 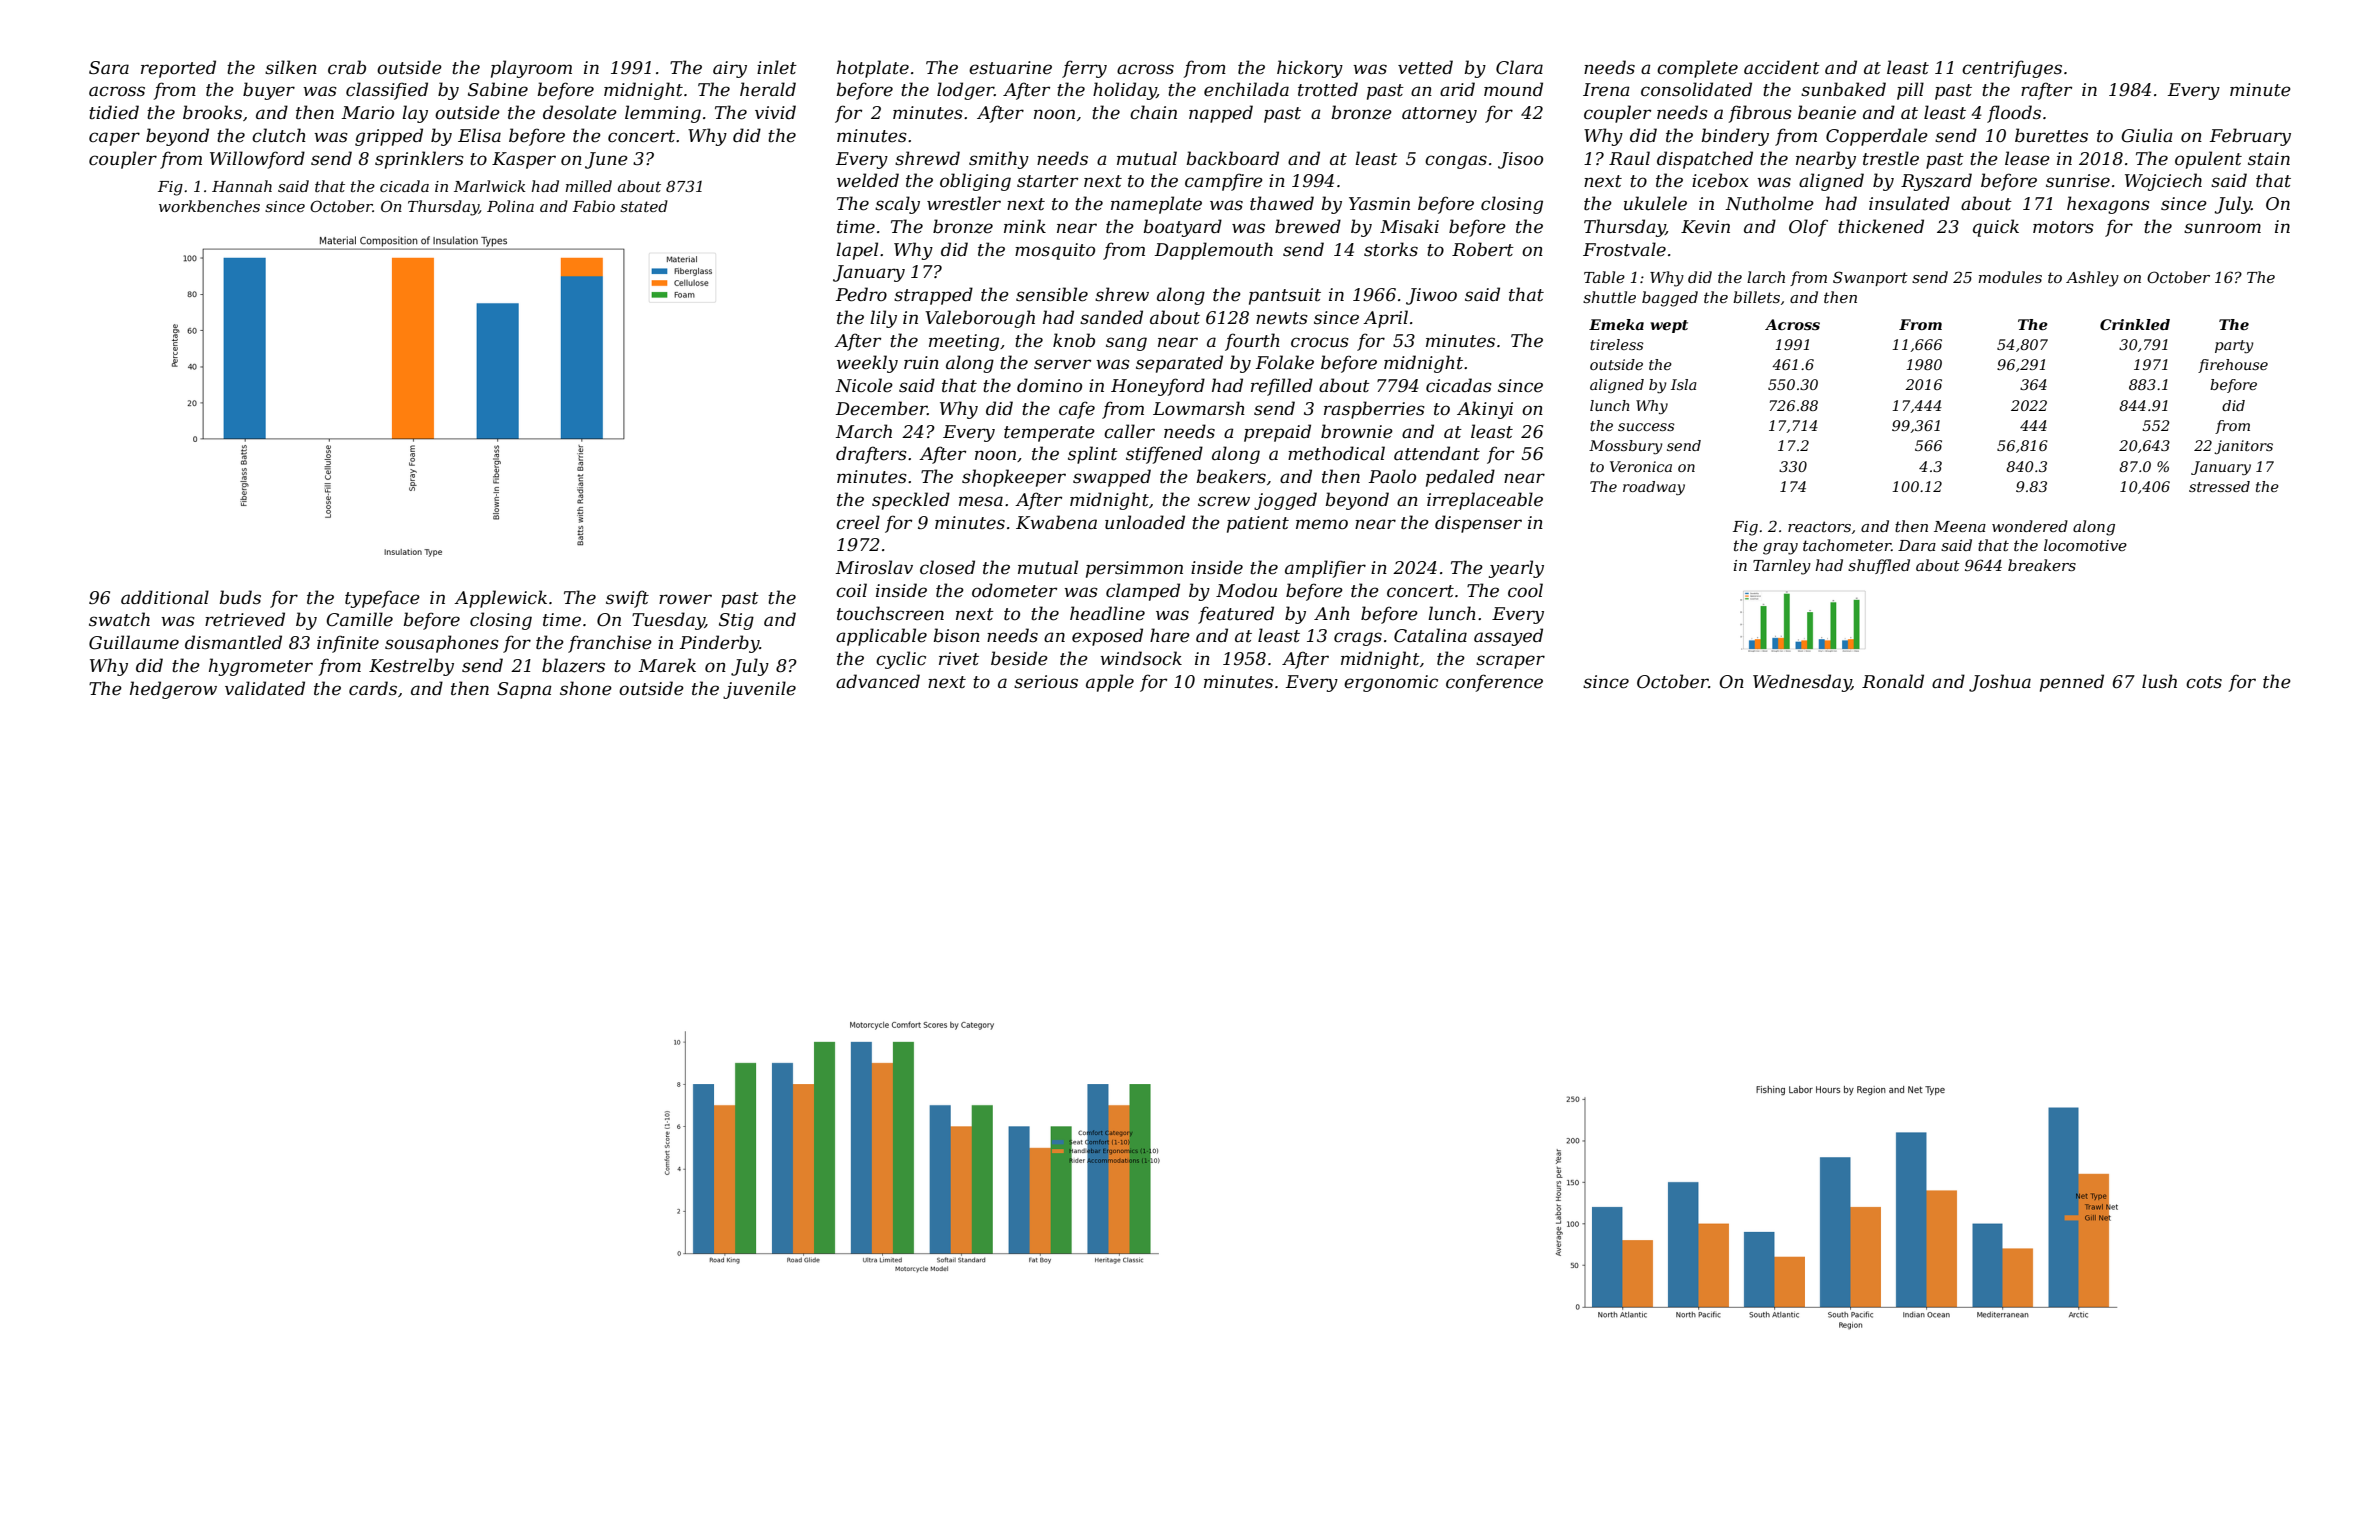 What do you see at coordinates (2243, 447) in the document?
I see `janitors` at bounding box center [2243, 447].
